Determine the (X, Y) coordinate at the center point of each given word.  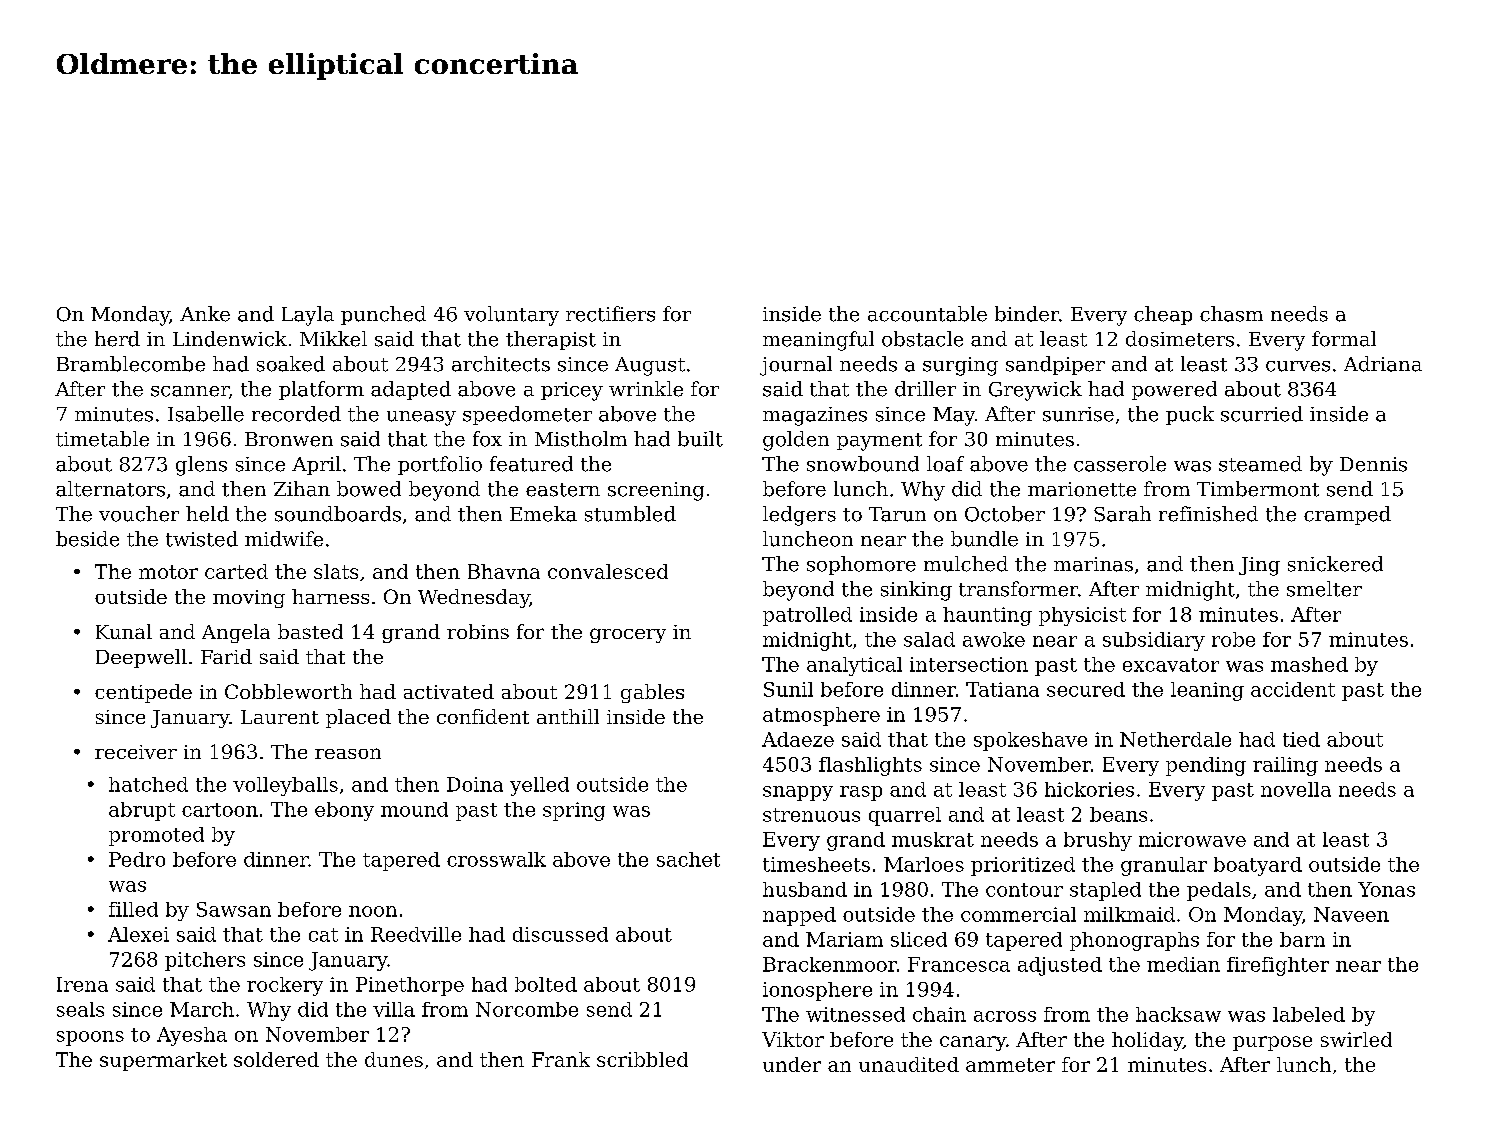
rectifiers (610, 314)
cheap (1163, 315)
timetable (102, 439)
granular (1164, 866)
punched (383, 315)
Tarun (897, 514)
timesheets (816, 864)
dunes (394, 1059)
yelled (539, 786)
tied (1301, 739)
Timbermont (1258, 489)
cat (323, 935)
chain (939, 1014)
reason (348, 753)
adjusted (1060, 966)
